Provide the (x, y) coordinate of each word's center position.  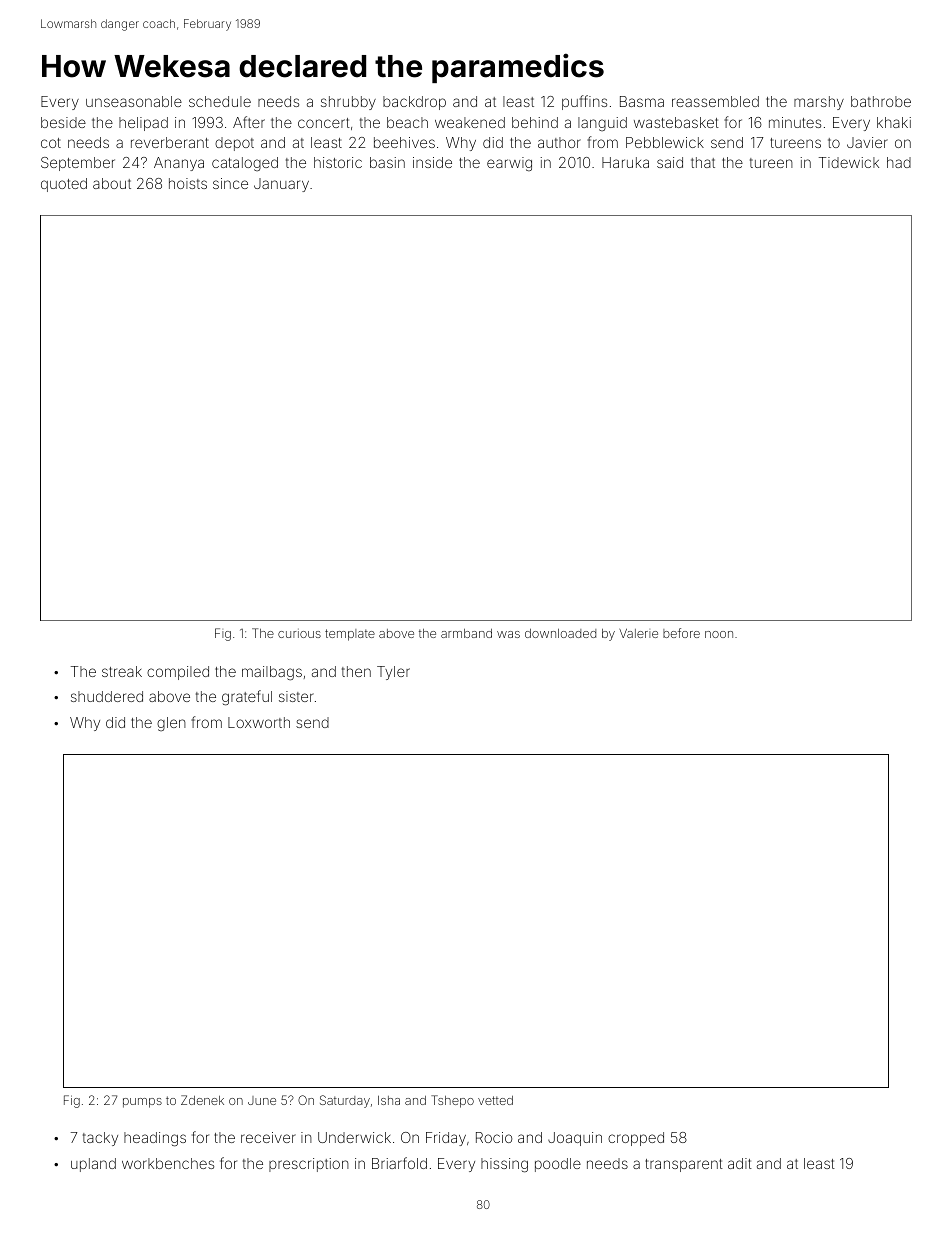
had (899, 162)
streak (122, 671)
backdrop (414, 103)
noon (719, 634)
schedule (220, 101)
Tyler (393, 673)
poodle (558, 1165)
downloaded (560, 633)
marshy (819, 103)
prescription (309, 1165)
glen (171, 724)
